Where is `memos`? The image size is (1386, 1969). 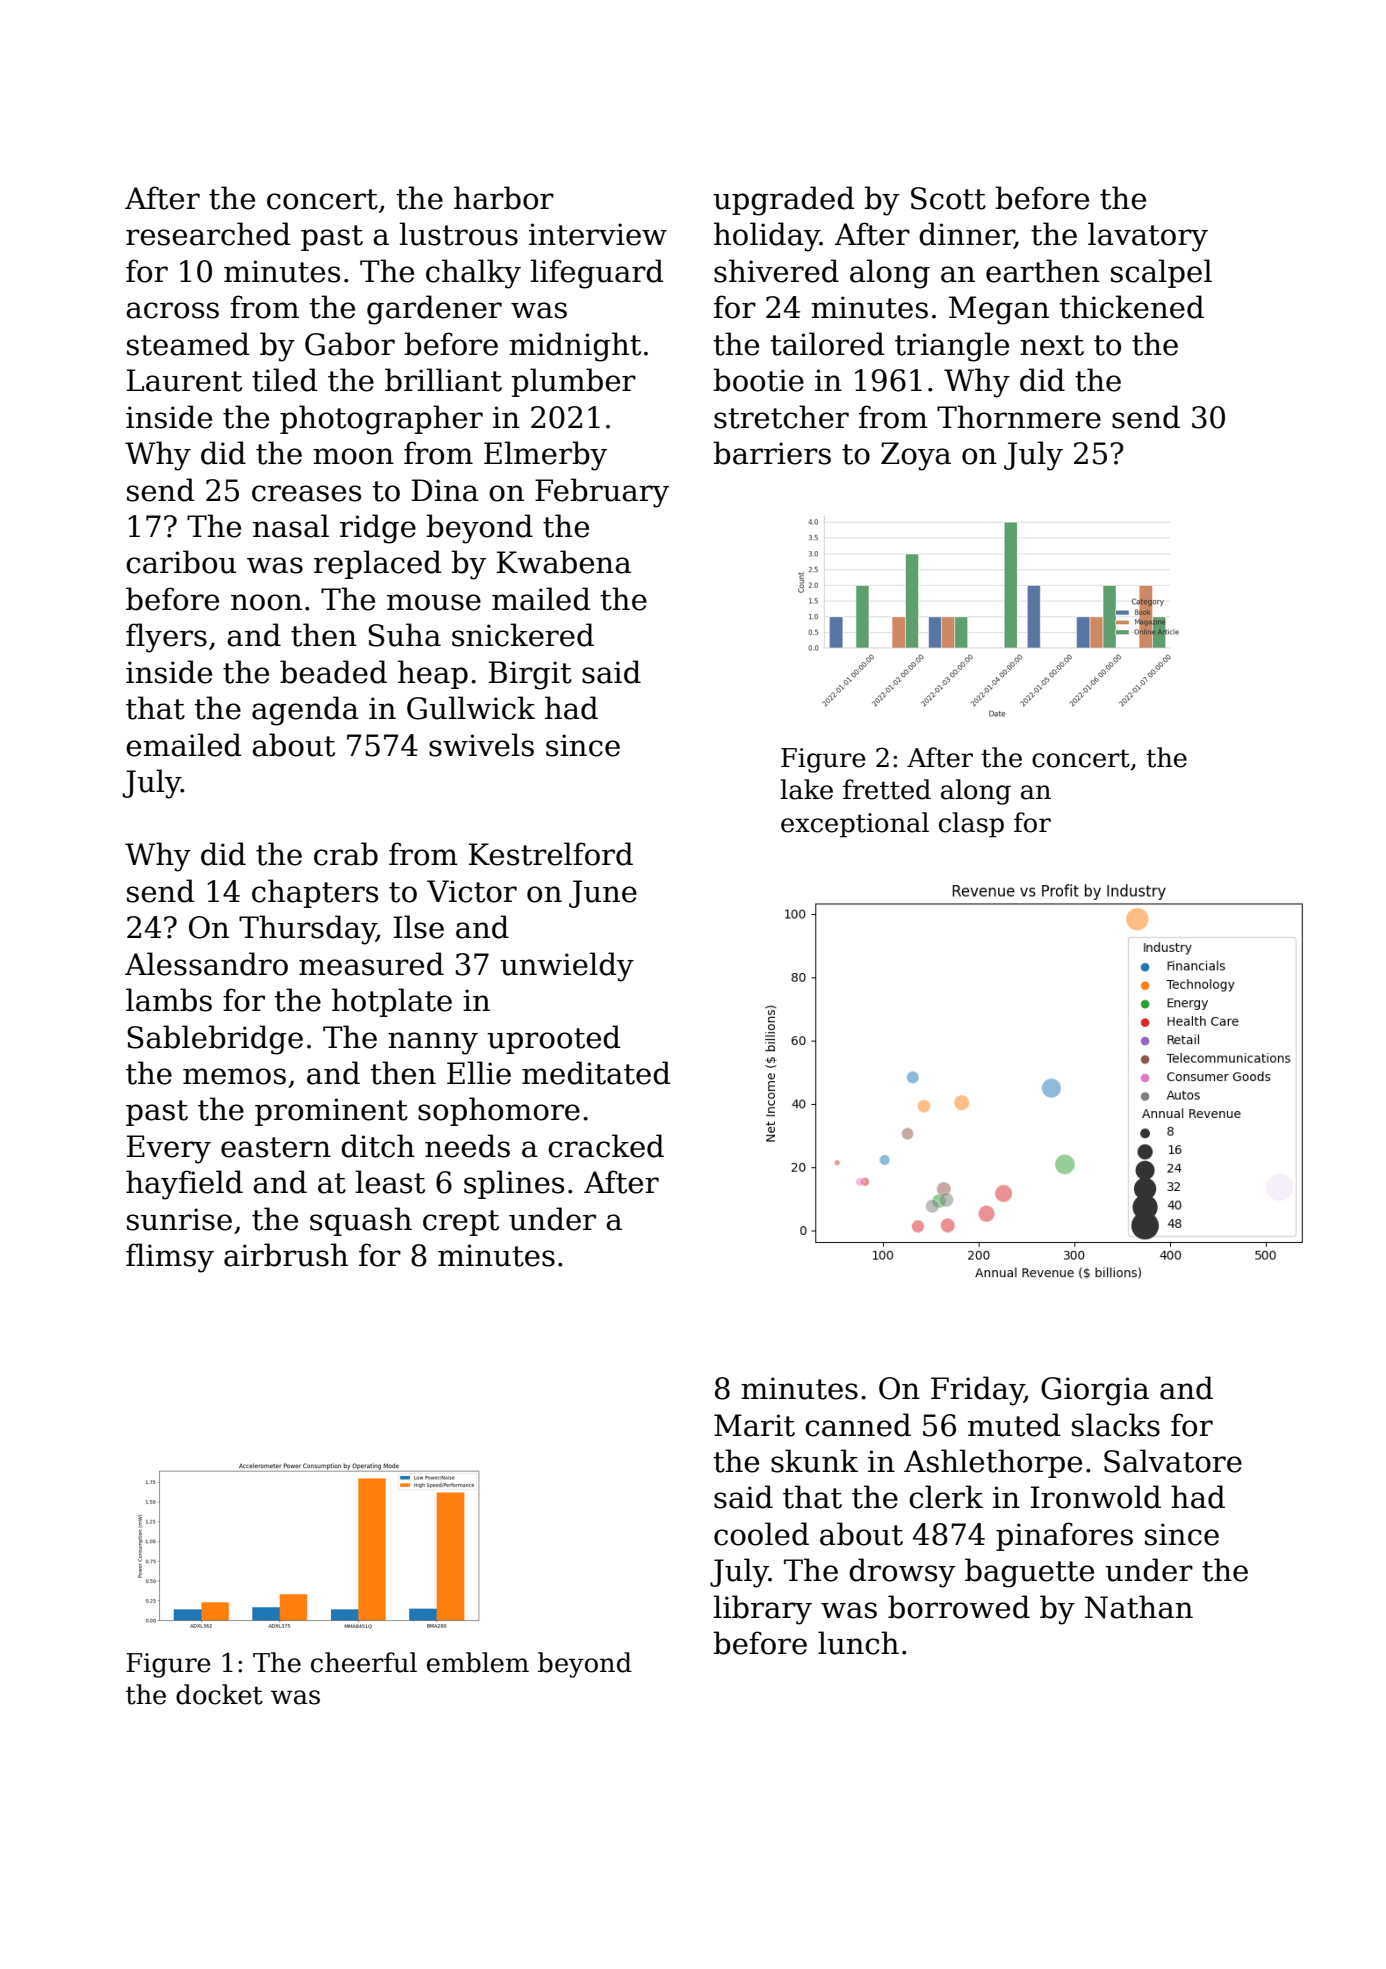 memos is located at coordinates (234, 1076).
